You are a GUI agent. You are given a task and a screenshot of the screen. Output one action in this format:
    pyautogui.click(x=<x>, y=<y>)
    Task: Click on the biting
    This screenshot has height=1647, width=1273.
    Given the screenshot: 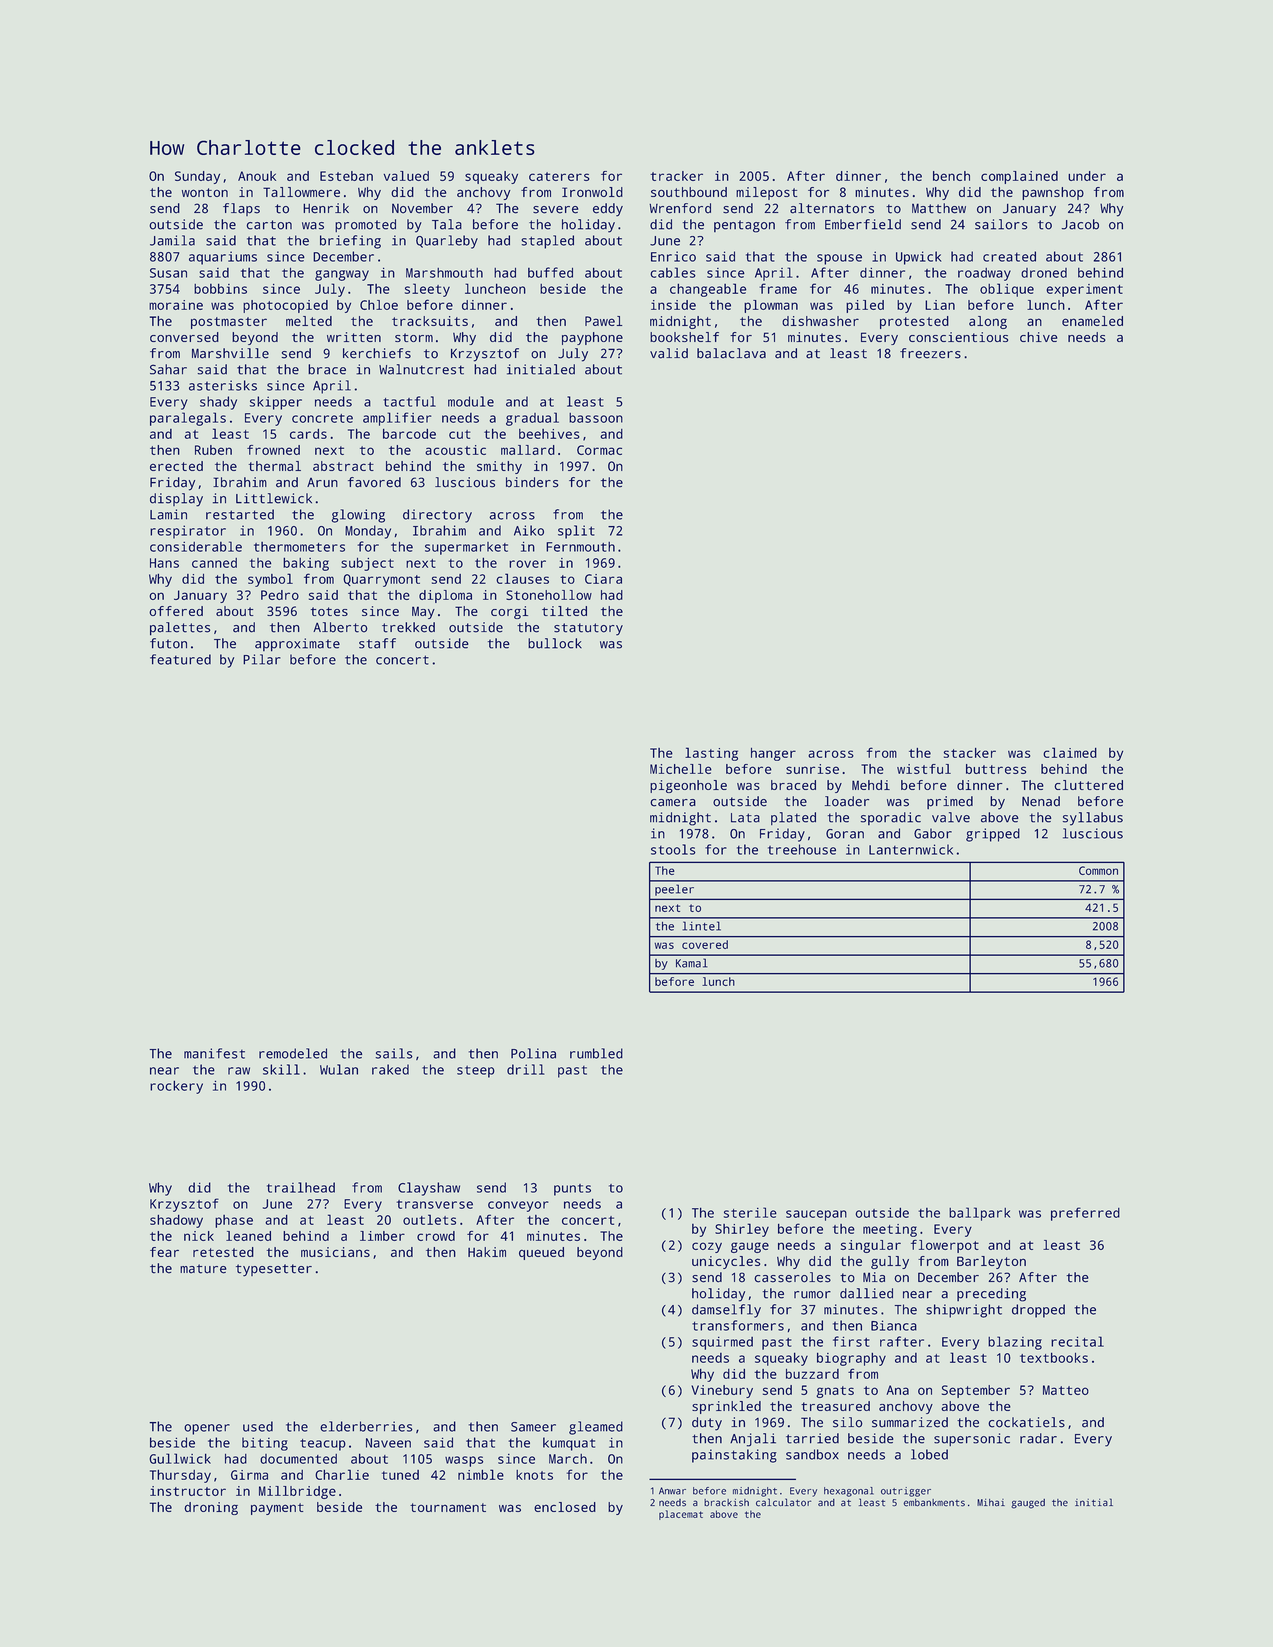 What is the action you would take?
    pyautogui.click(x=265, y=1444)
